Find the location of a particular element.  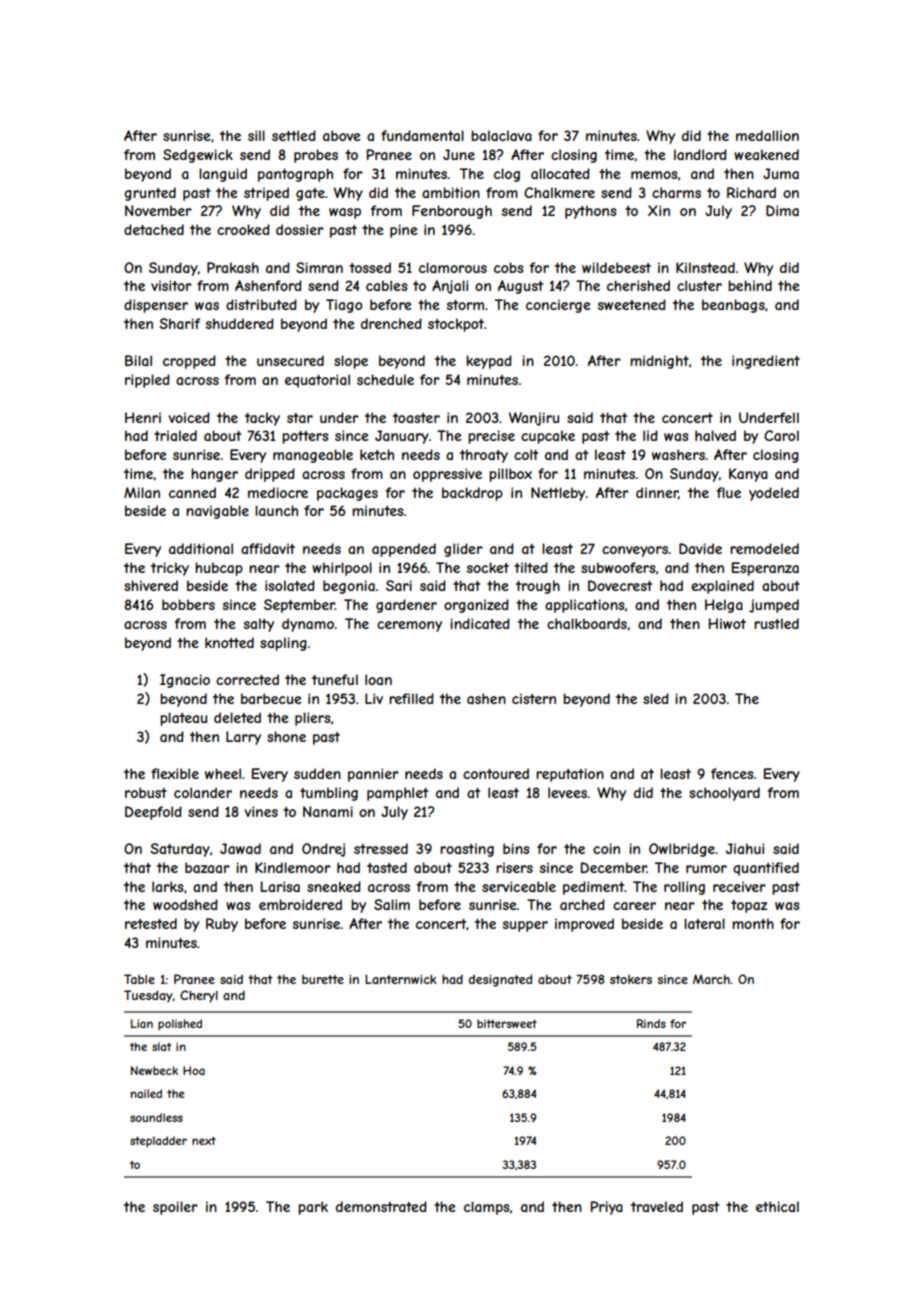

Priya is located at coordinates (607, 1208).
